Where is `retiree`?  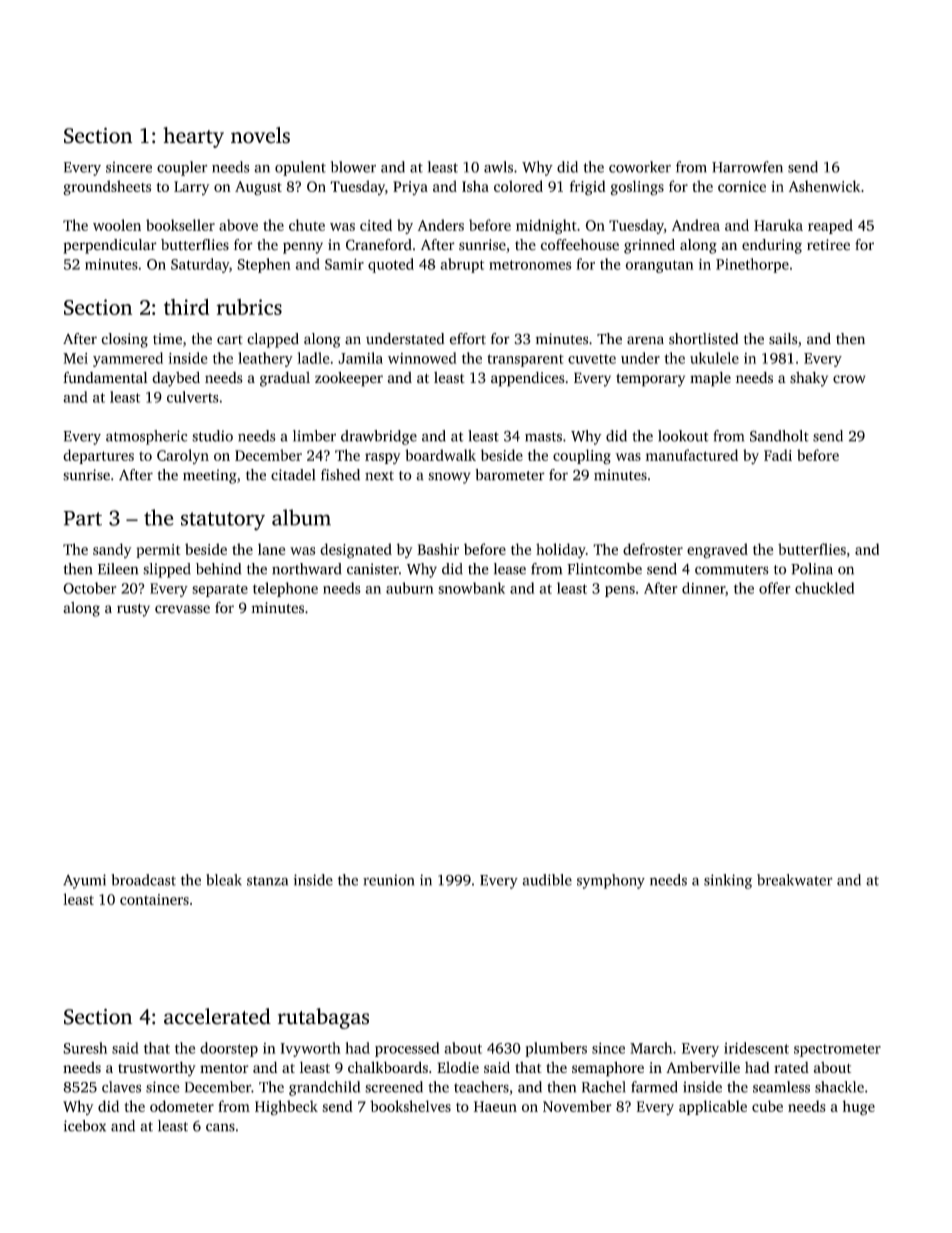
retiree is located at coordinates (828, 245).
